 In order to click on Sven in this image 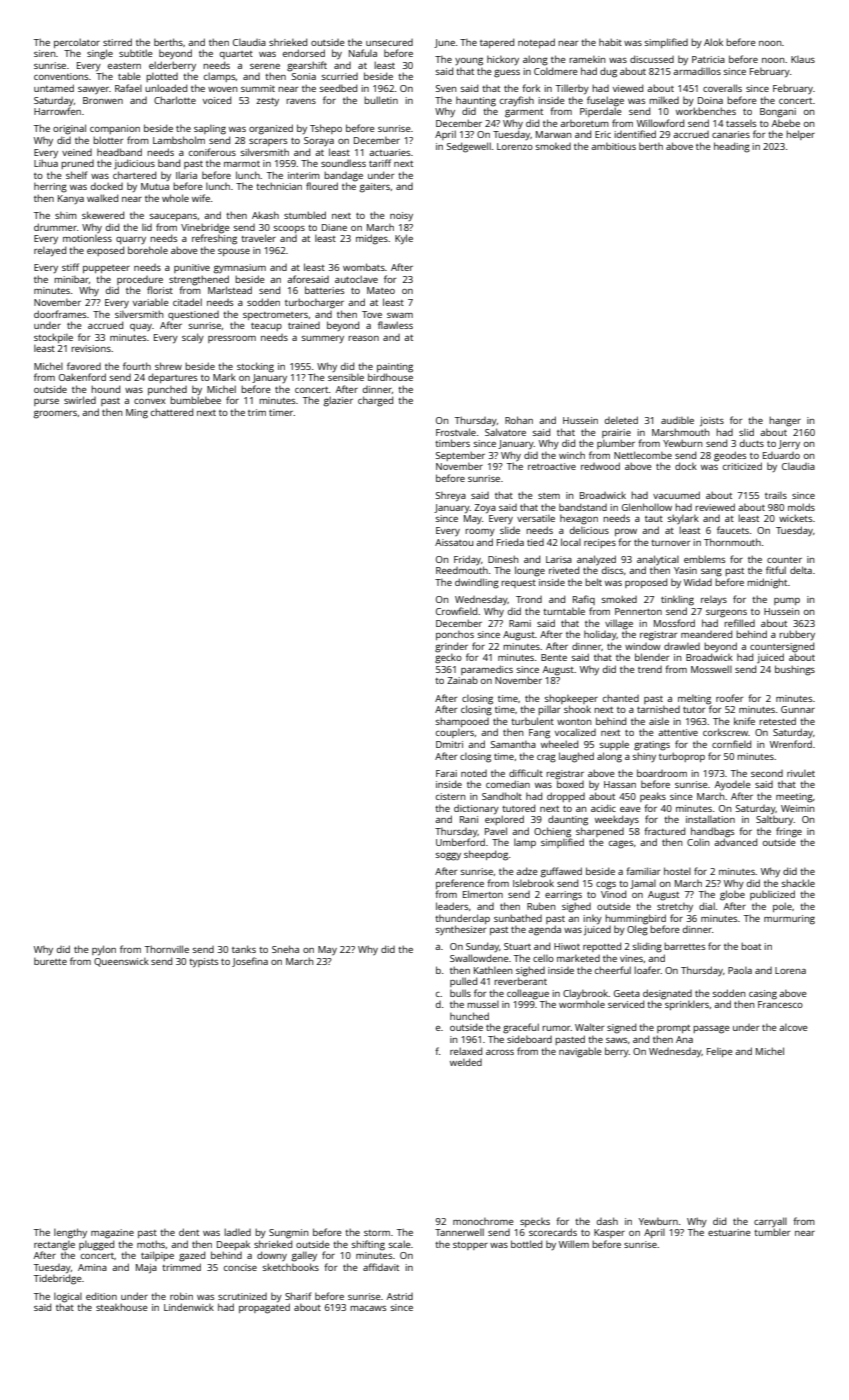, I will do `click(446, 88)`.
